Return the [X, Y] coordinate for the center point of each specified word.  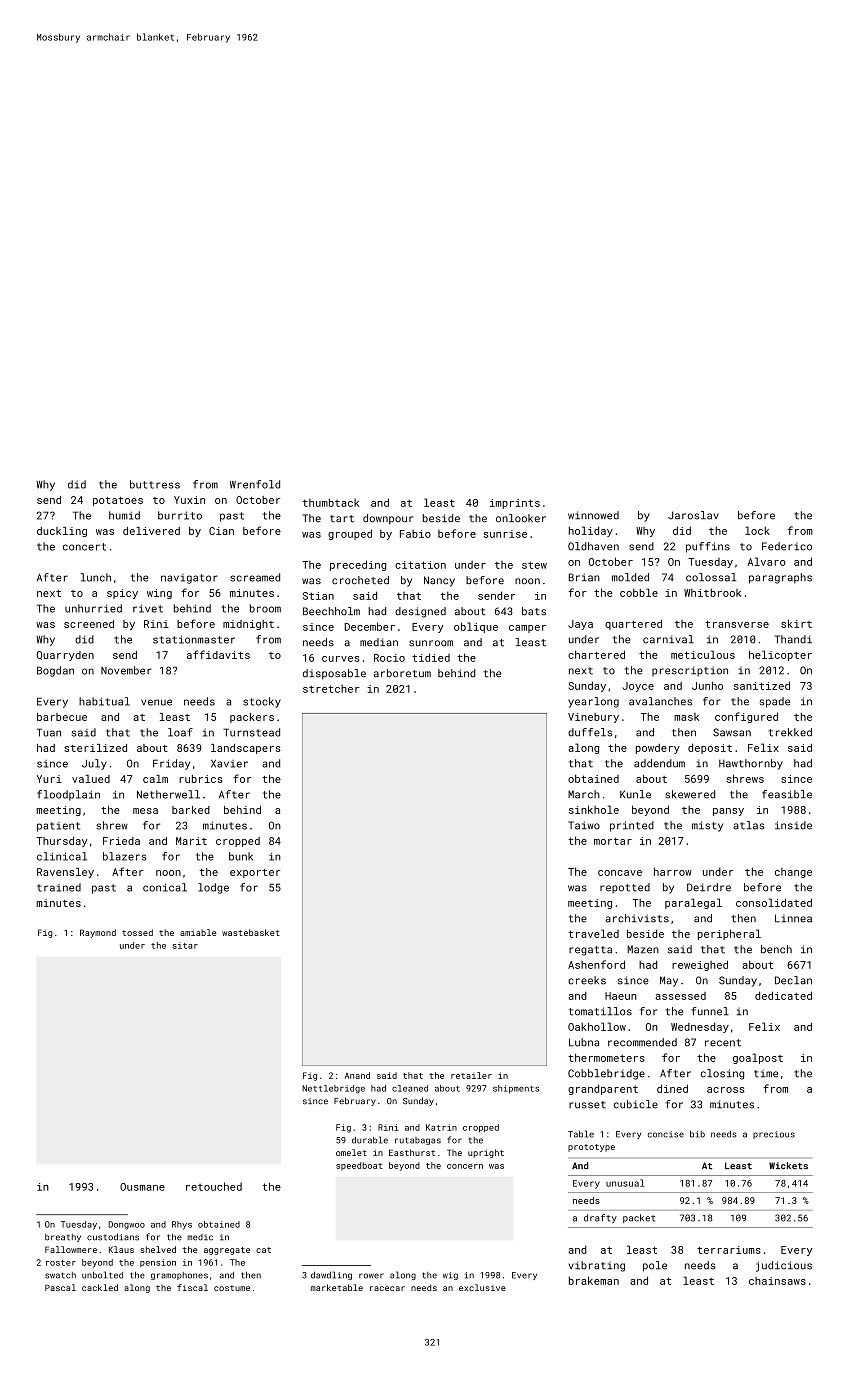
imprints [515, 504]
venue [156, 702]
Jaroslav [693, 515]
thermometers [606, 1057]
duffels [590, 732]
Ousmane [142, 1187]
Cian [221, 531]
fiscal [192, 1287]
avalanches [660, 701]
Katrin [441, 1127]
